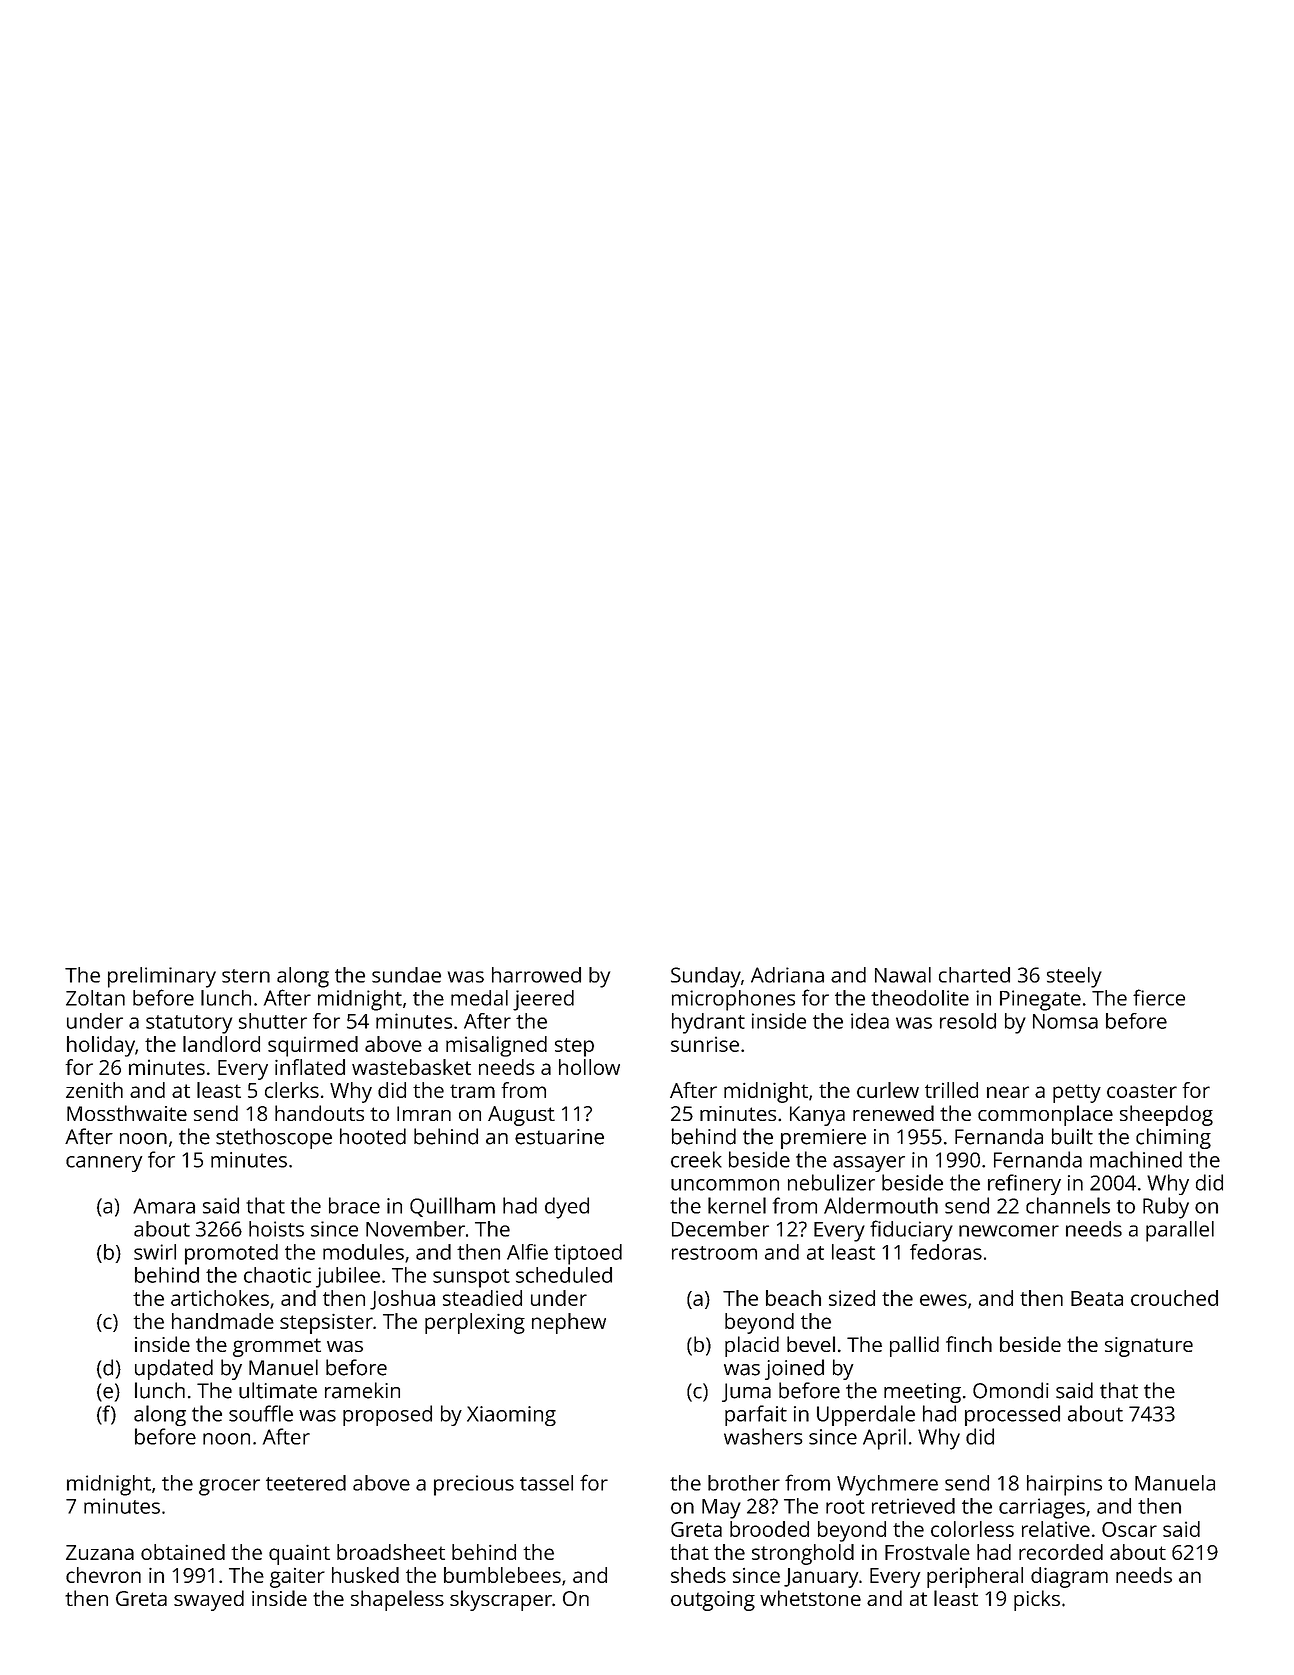 The image size is (1294, 1675). What do you see at coordinates (527, 1252) in the screenshot?
I see `Alfie` at bounding box center [527, 1252].
